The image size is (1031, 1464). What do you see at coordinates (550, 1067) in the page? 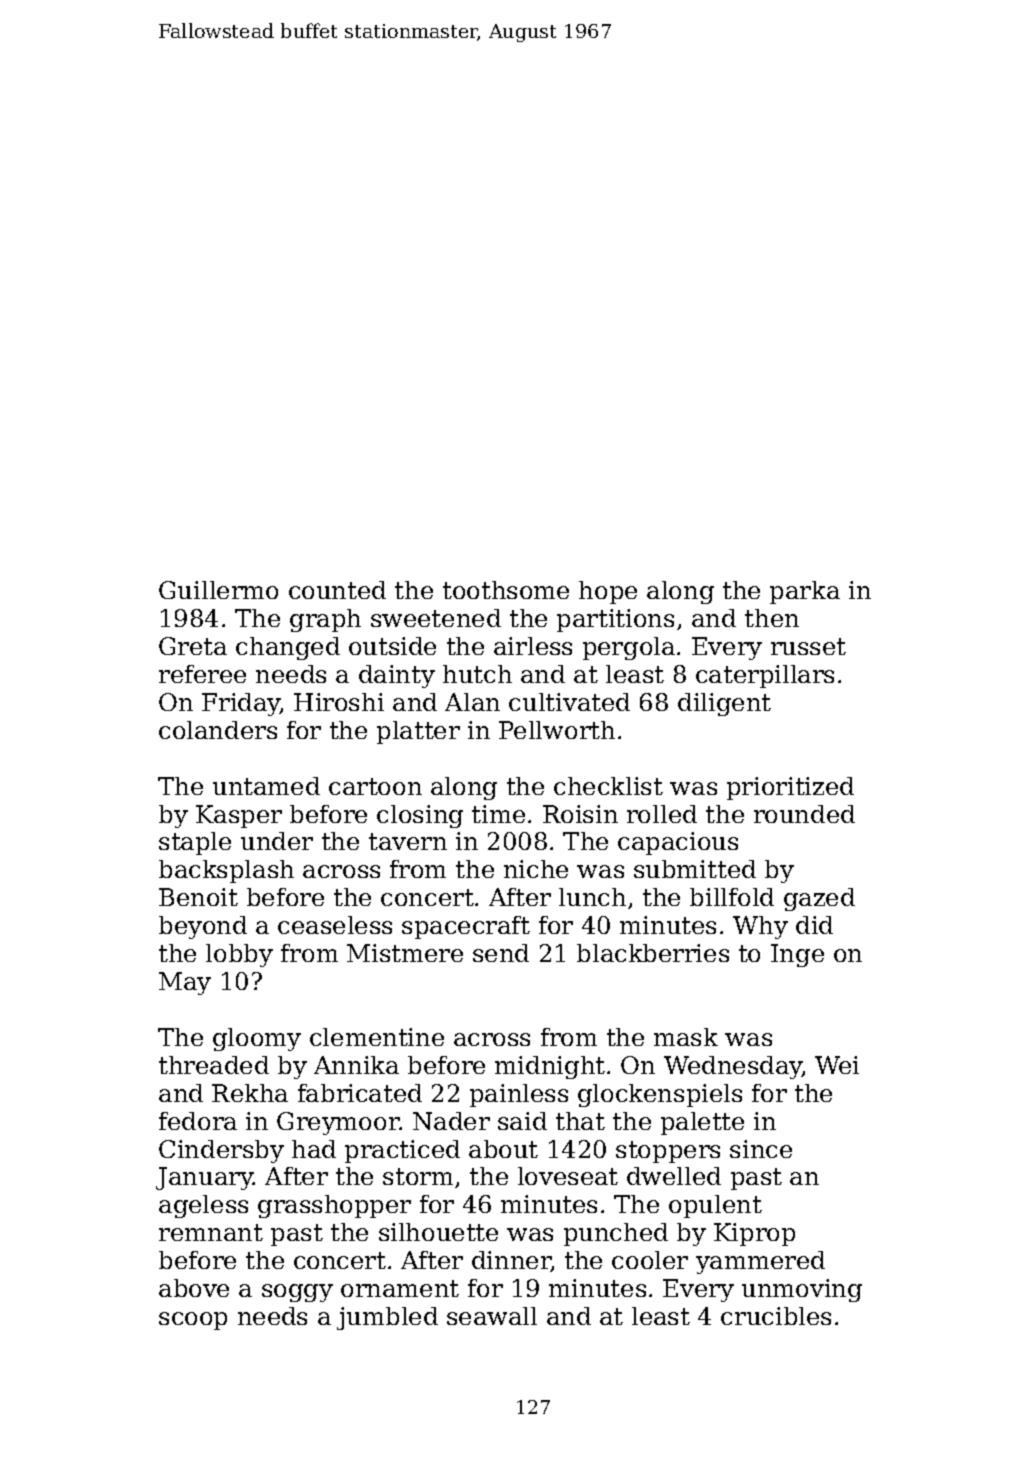
I see `midnight` at bounding box center [550, 1067].
